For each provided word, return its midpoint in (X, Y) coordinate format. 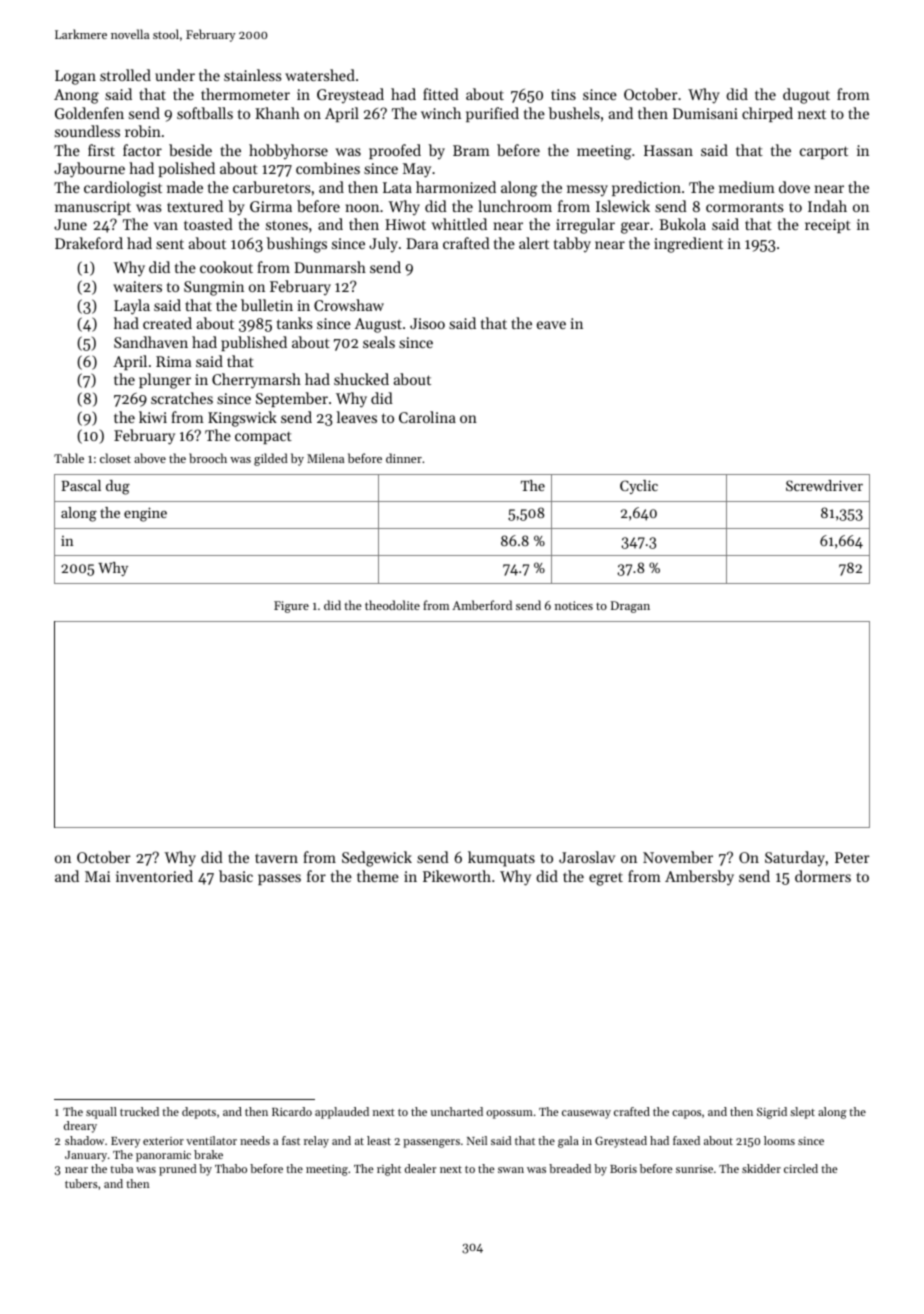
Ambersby (699, 878)
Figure (291, 607)
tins (563, 94)
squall (101, 1113)
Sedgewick (377, 859)
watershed (320, 75)
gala (568, 1142)
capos (686, 1114)
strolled (125, 75)
